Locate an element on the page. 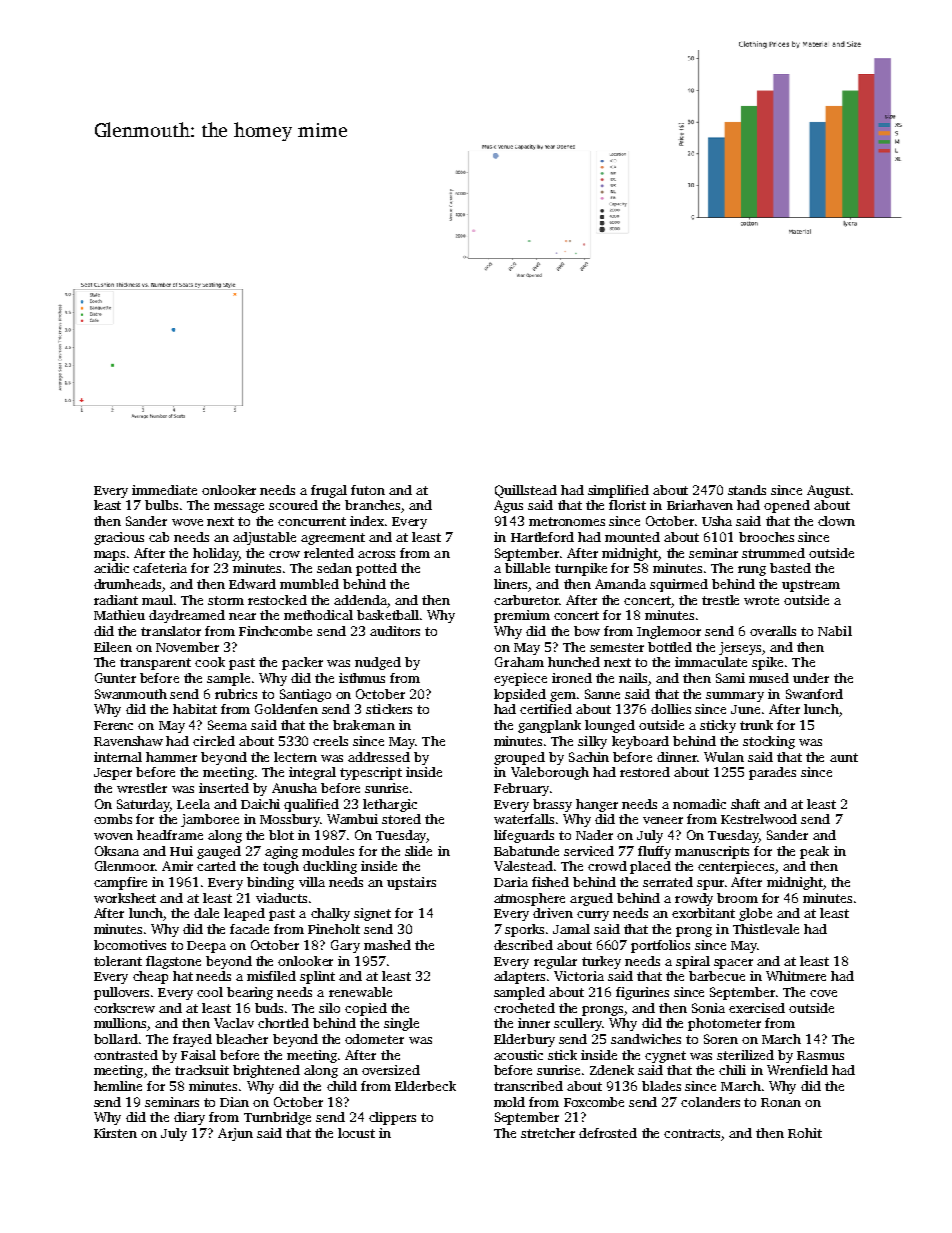 This image has height=1233, width=952. mumbled is located at coordinates (309, 584).
